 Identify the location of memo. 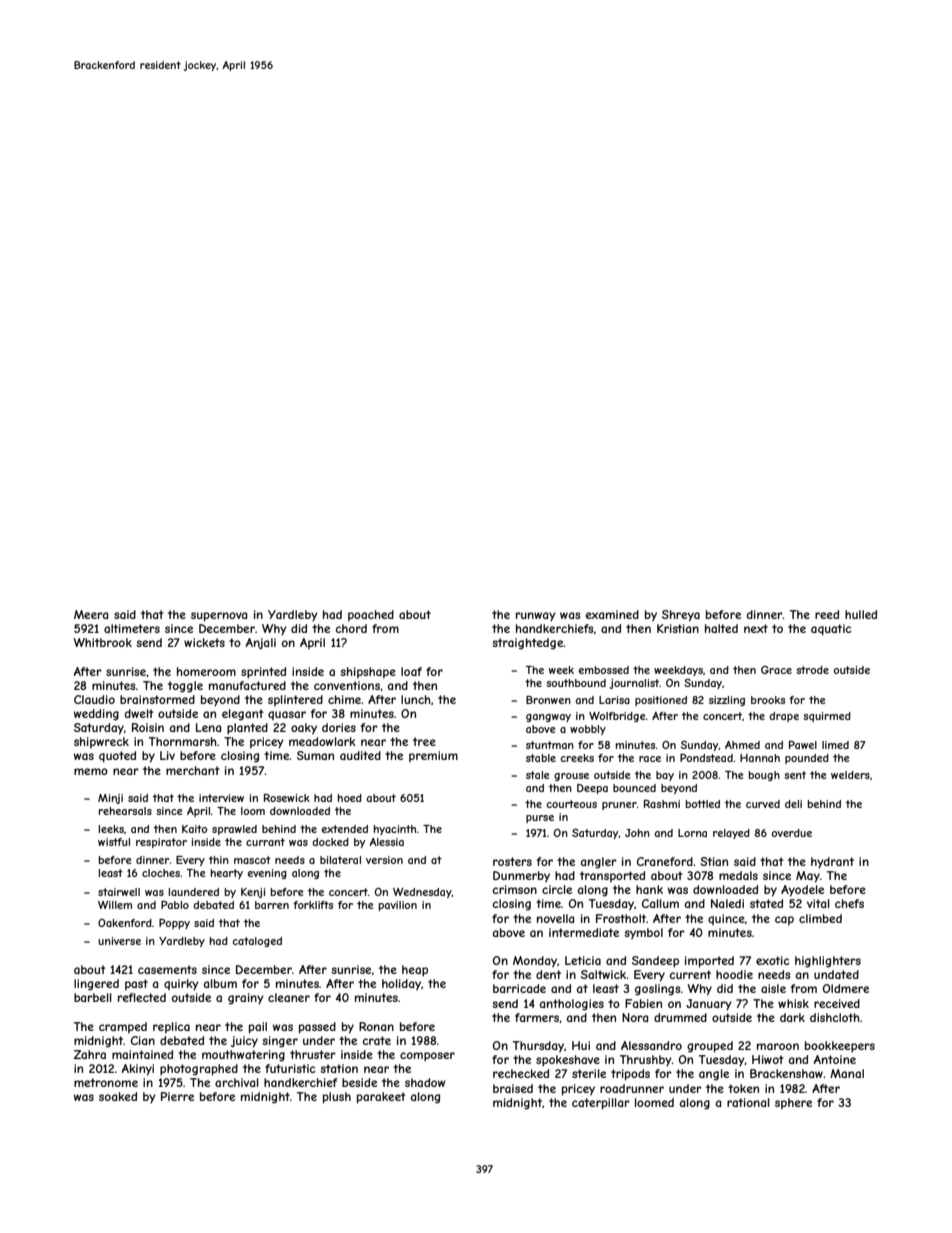
(91, 771).
